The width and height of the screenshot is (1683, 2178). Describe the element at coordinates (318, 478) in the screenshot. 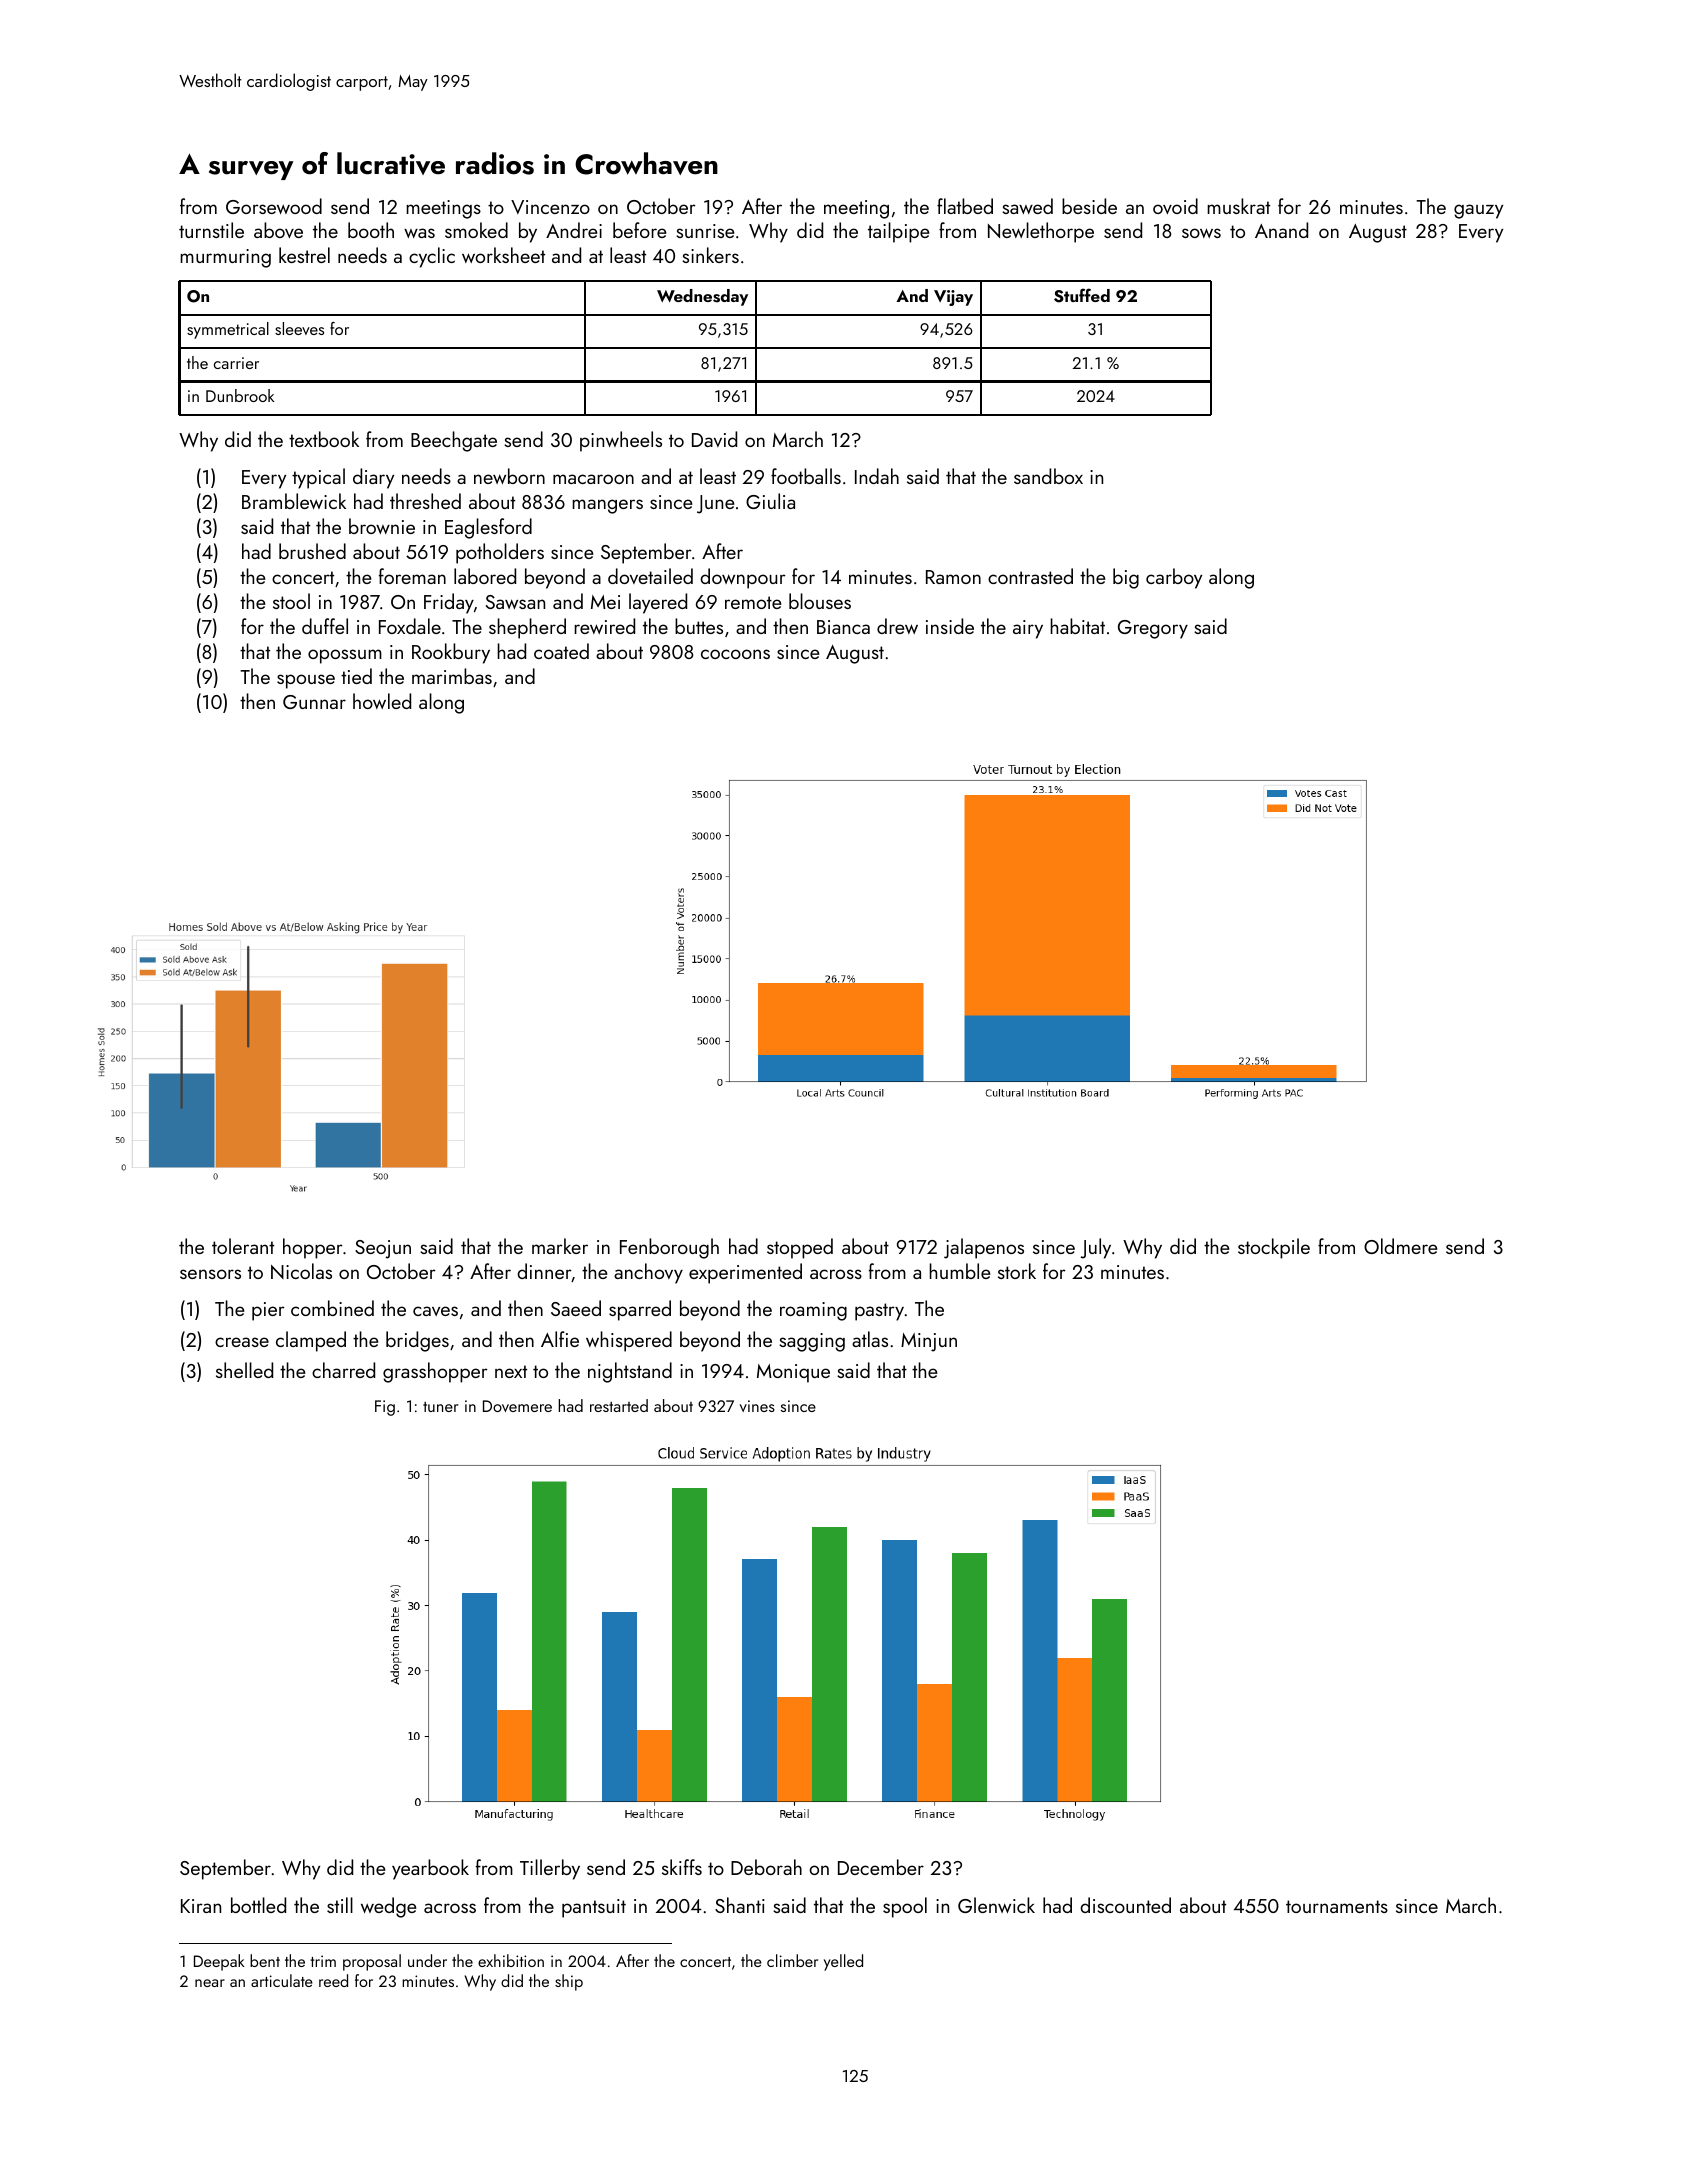

I see `typical` at that location.
